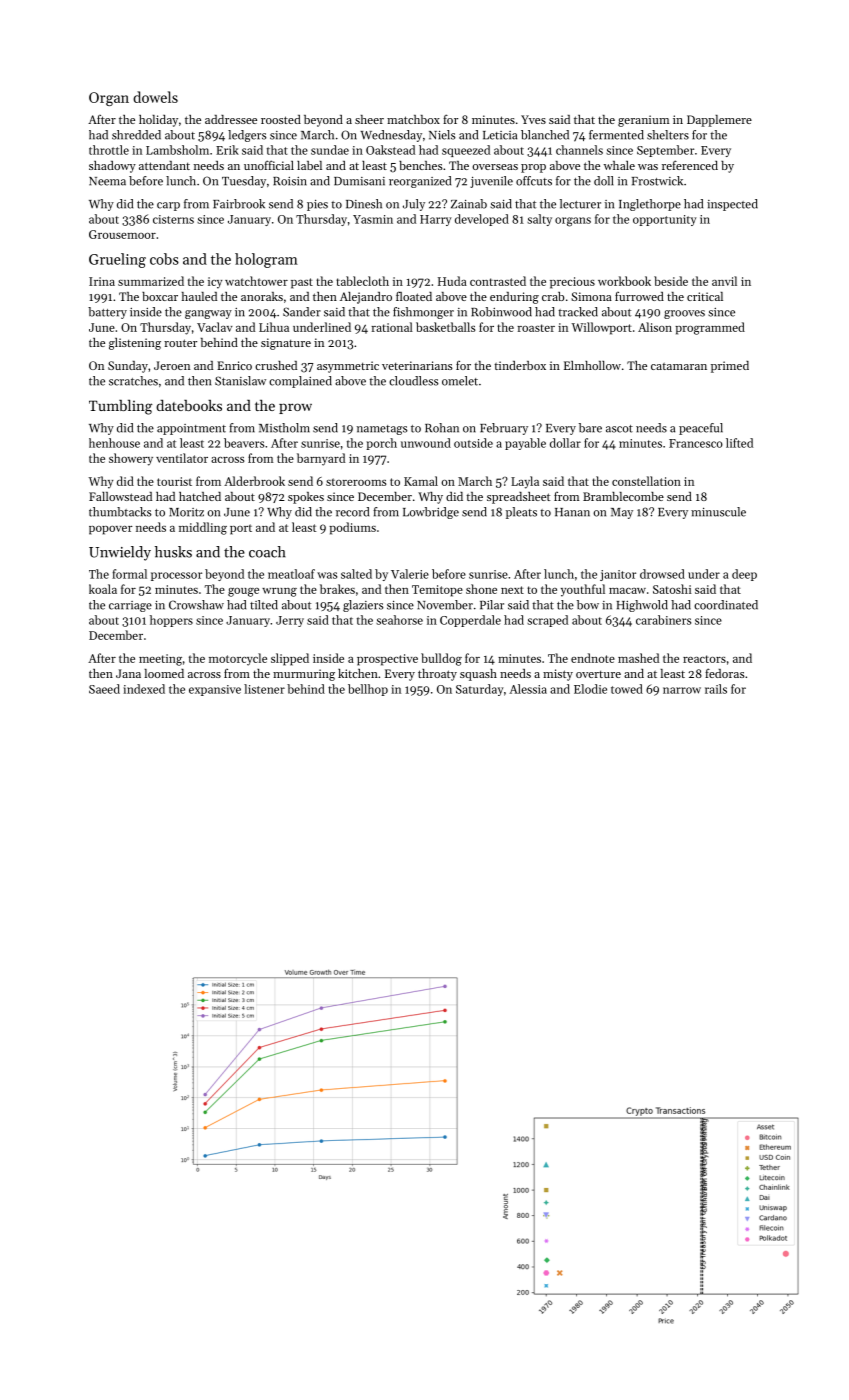  I want to click on youthful, so click(583, 590).
